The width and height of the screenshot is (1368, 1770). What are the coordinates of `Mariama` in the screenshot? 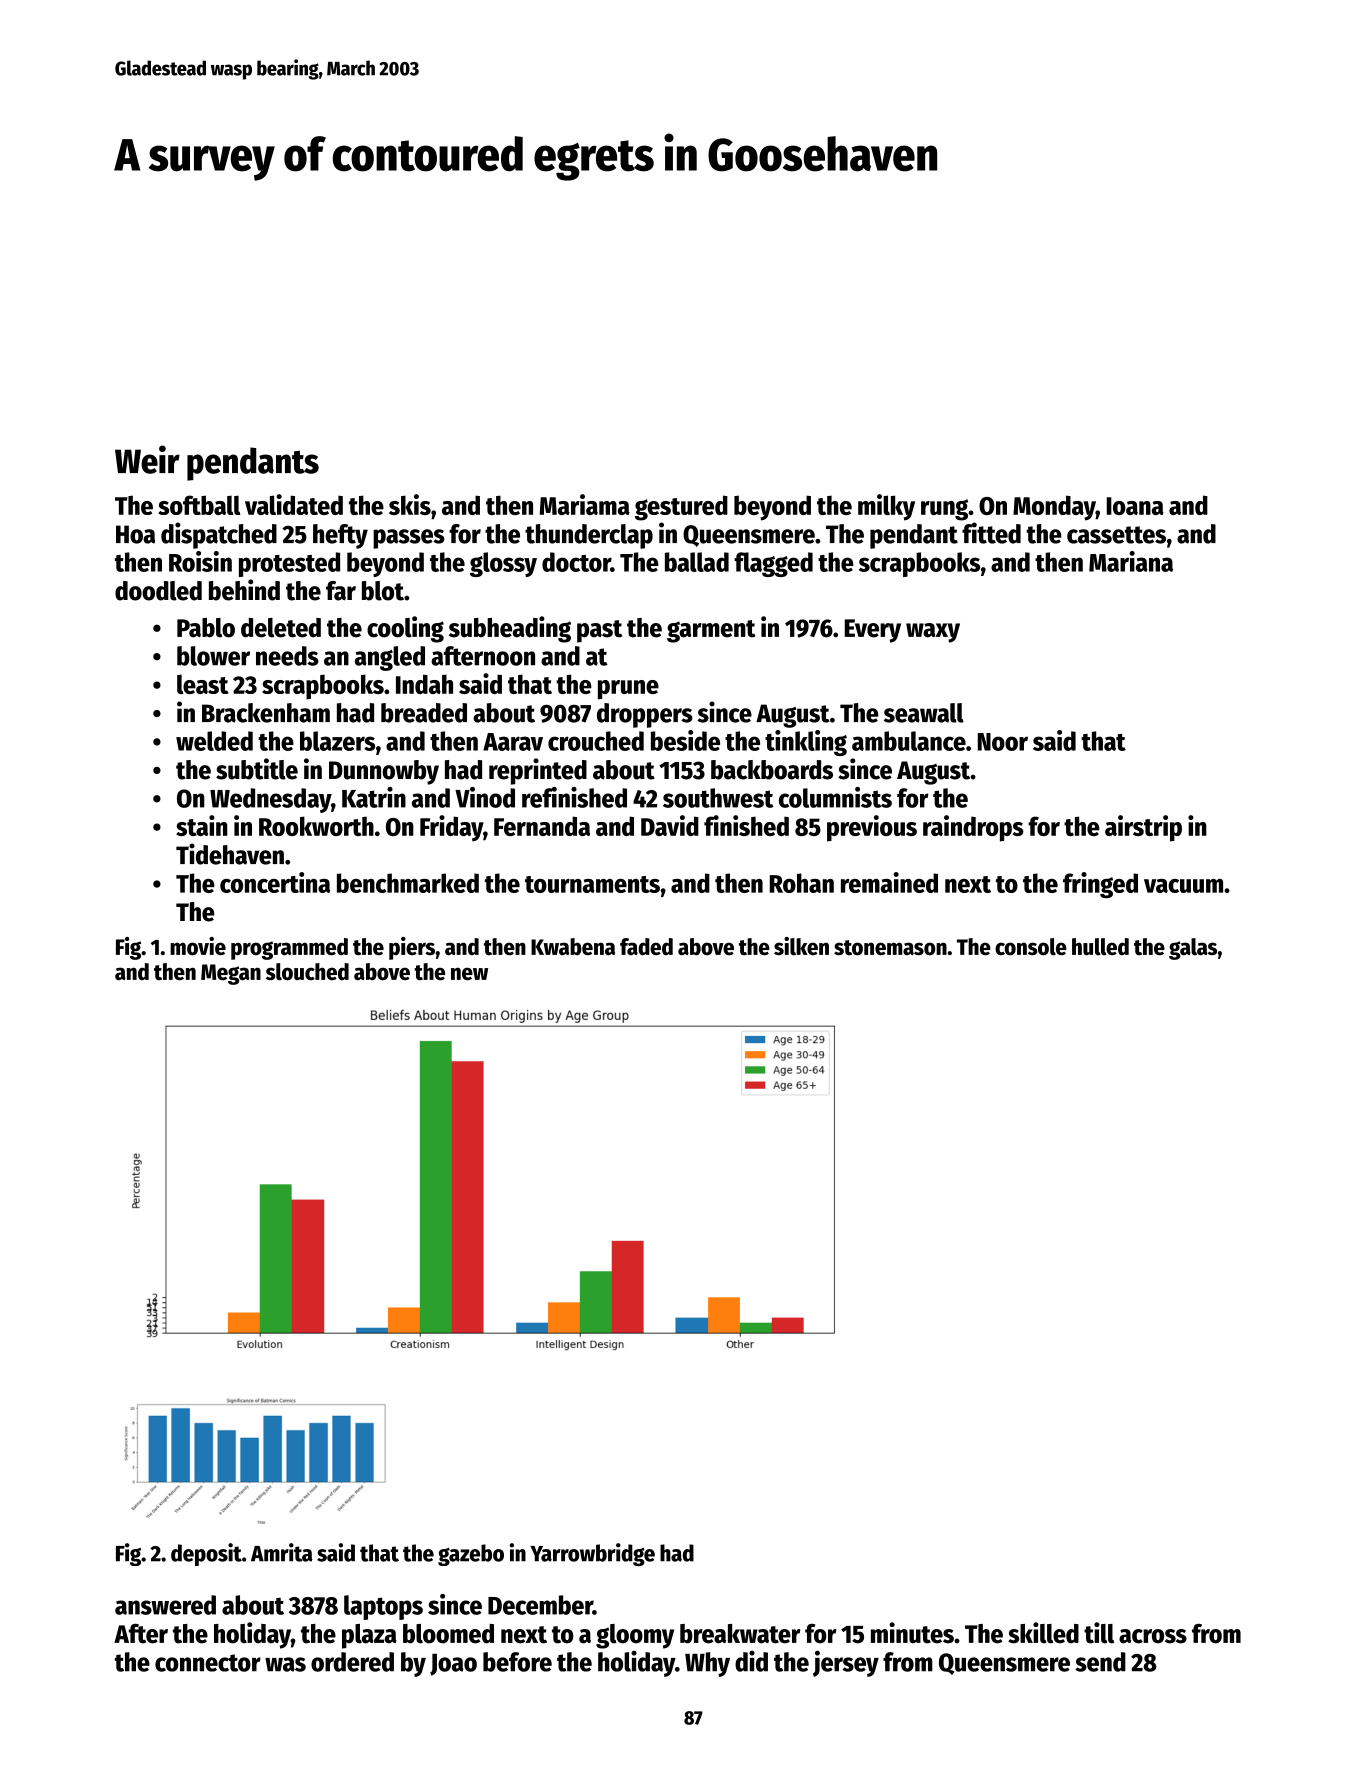 It's located at (584, 504).
